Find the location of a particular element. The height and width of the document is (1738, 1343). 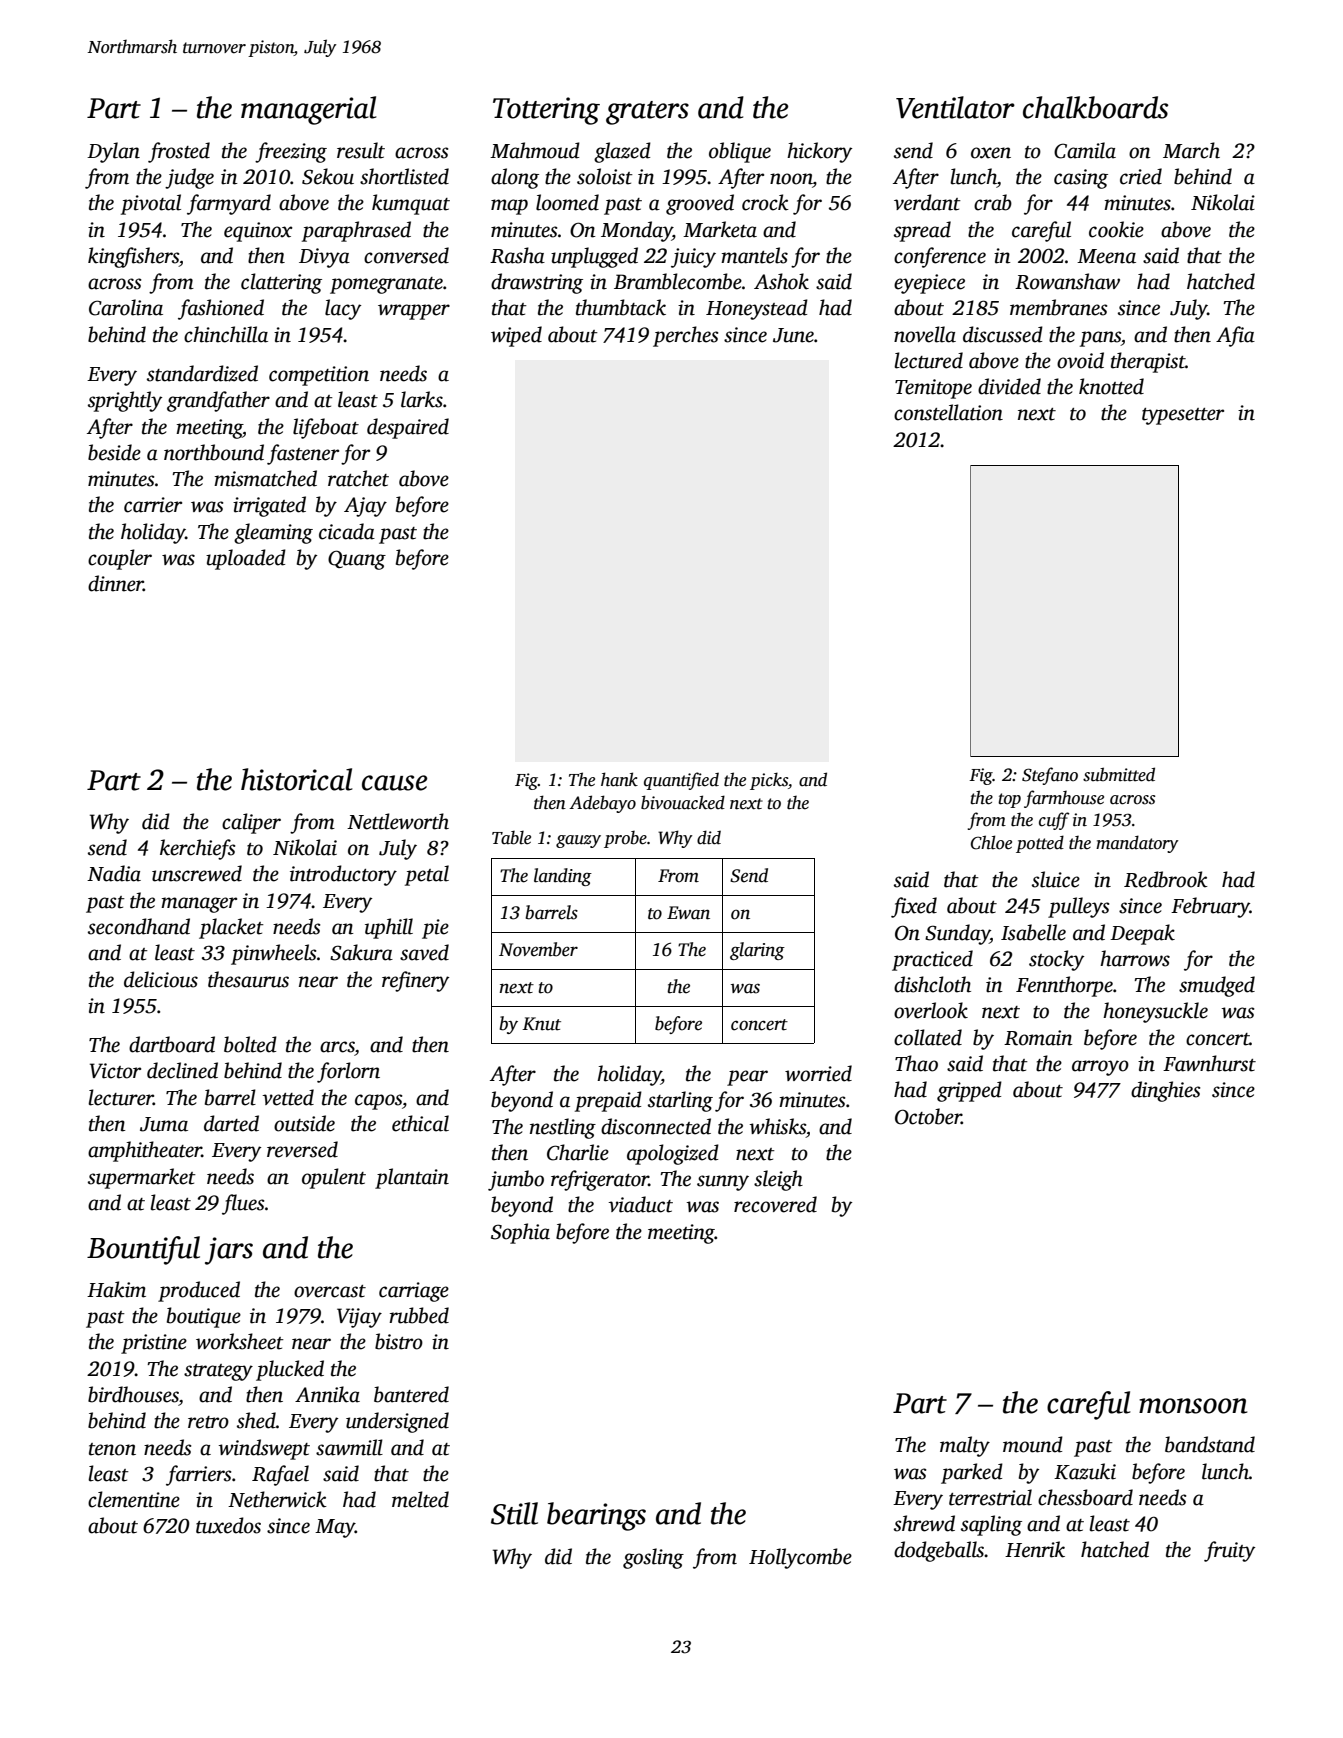

mound is located at coordinates (1033, 1444).
